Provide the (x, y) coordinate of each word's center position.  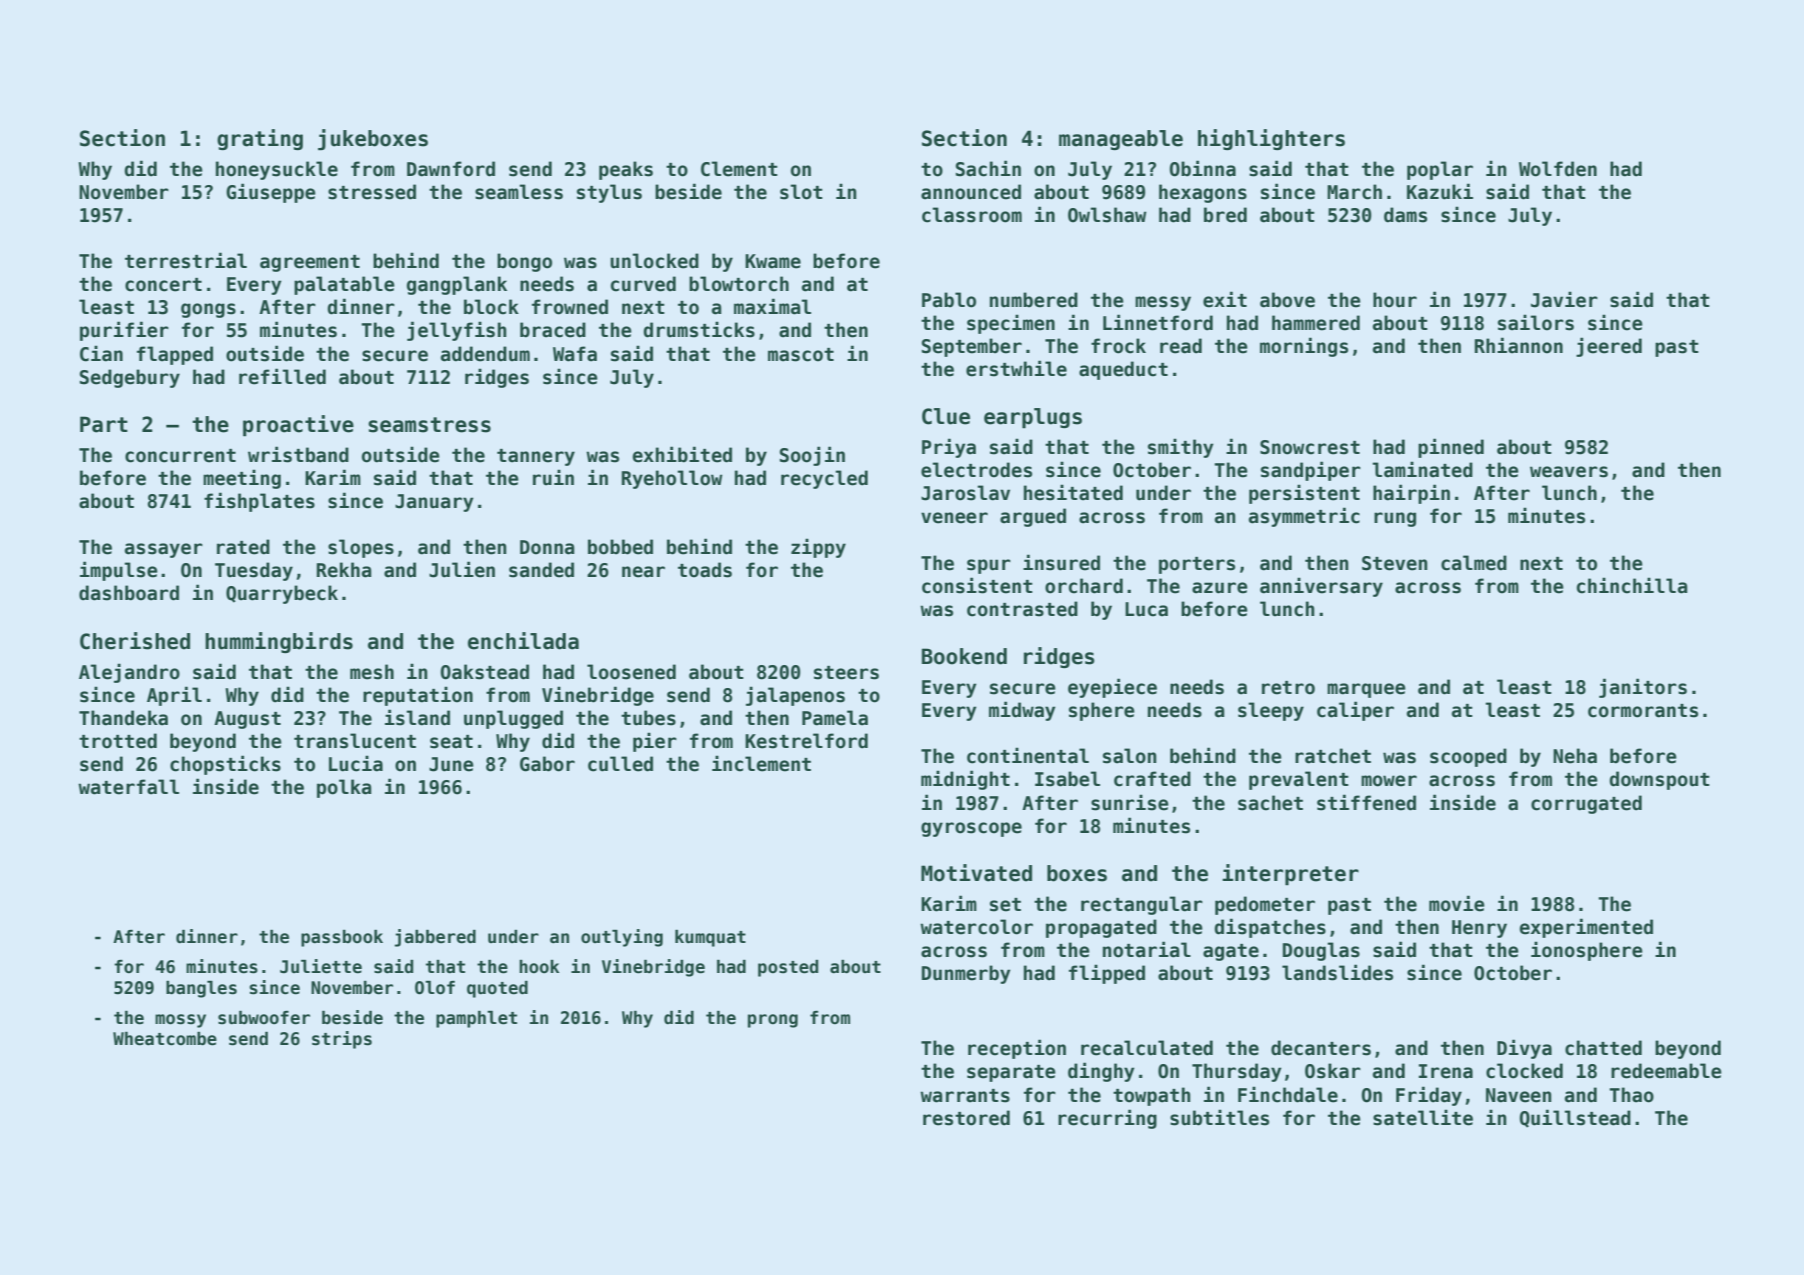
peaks (626, 170)
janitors (1643, 688)
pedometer (1265, 905)
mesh (372, 672)
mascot (801, 355)
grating (260, 139)
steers (846, 673)
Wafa (575, 354)
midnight (965, 780)
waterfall (128, 787)
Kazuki (1440, 191)
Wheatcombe (165, 1039)
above (1287, 300)
